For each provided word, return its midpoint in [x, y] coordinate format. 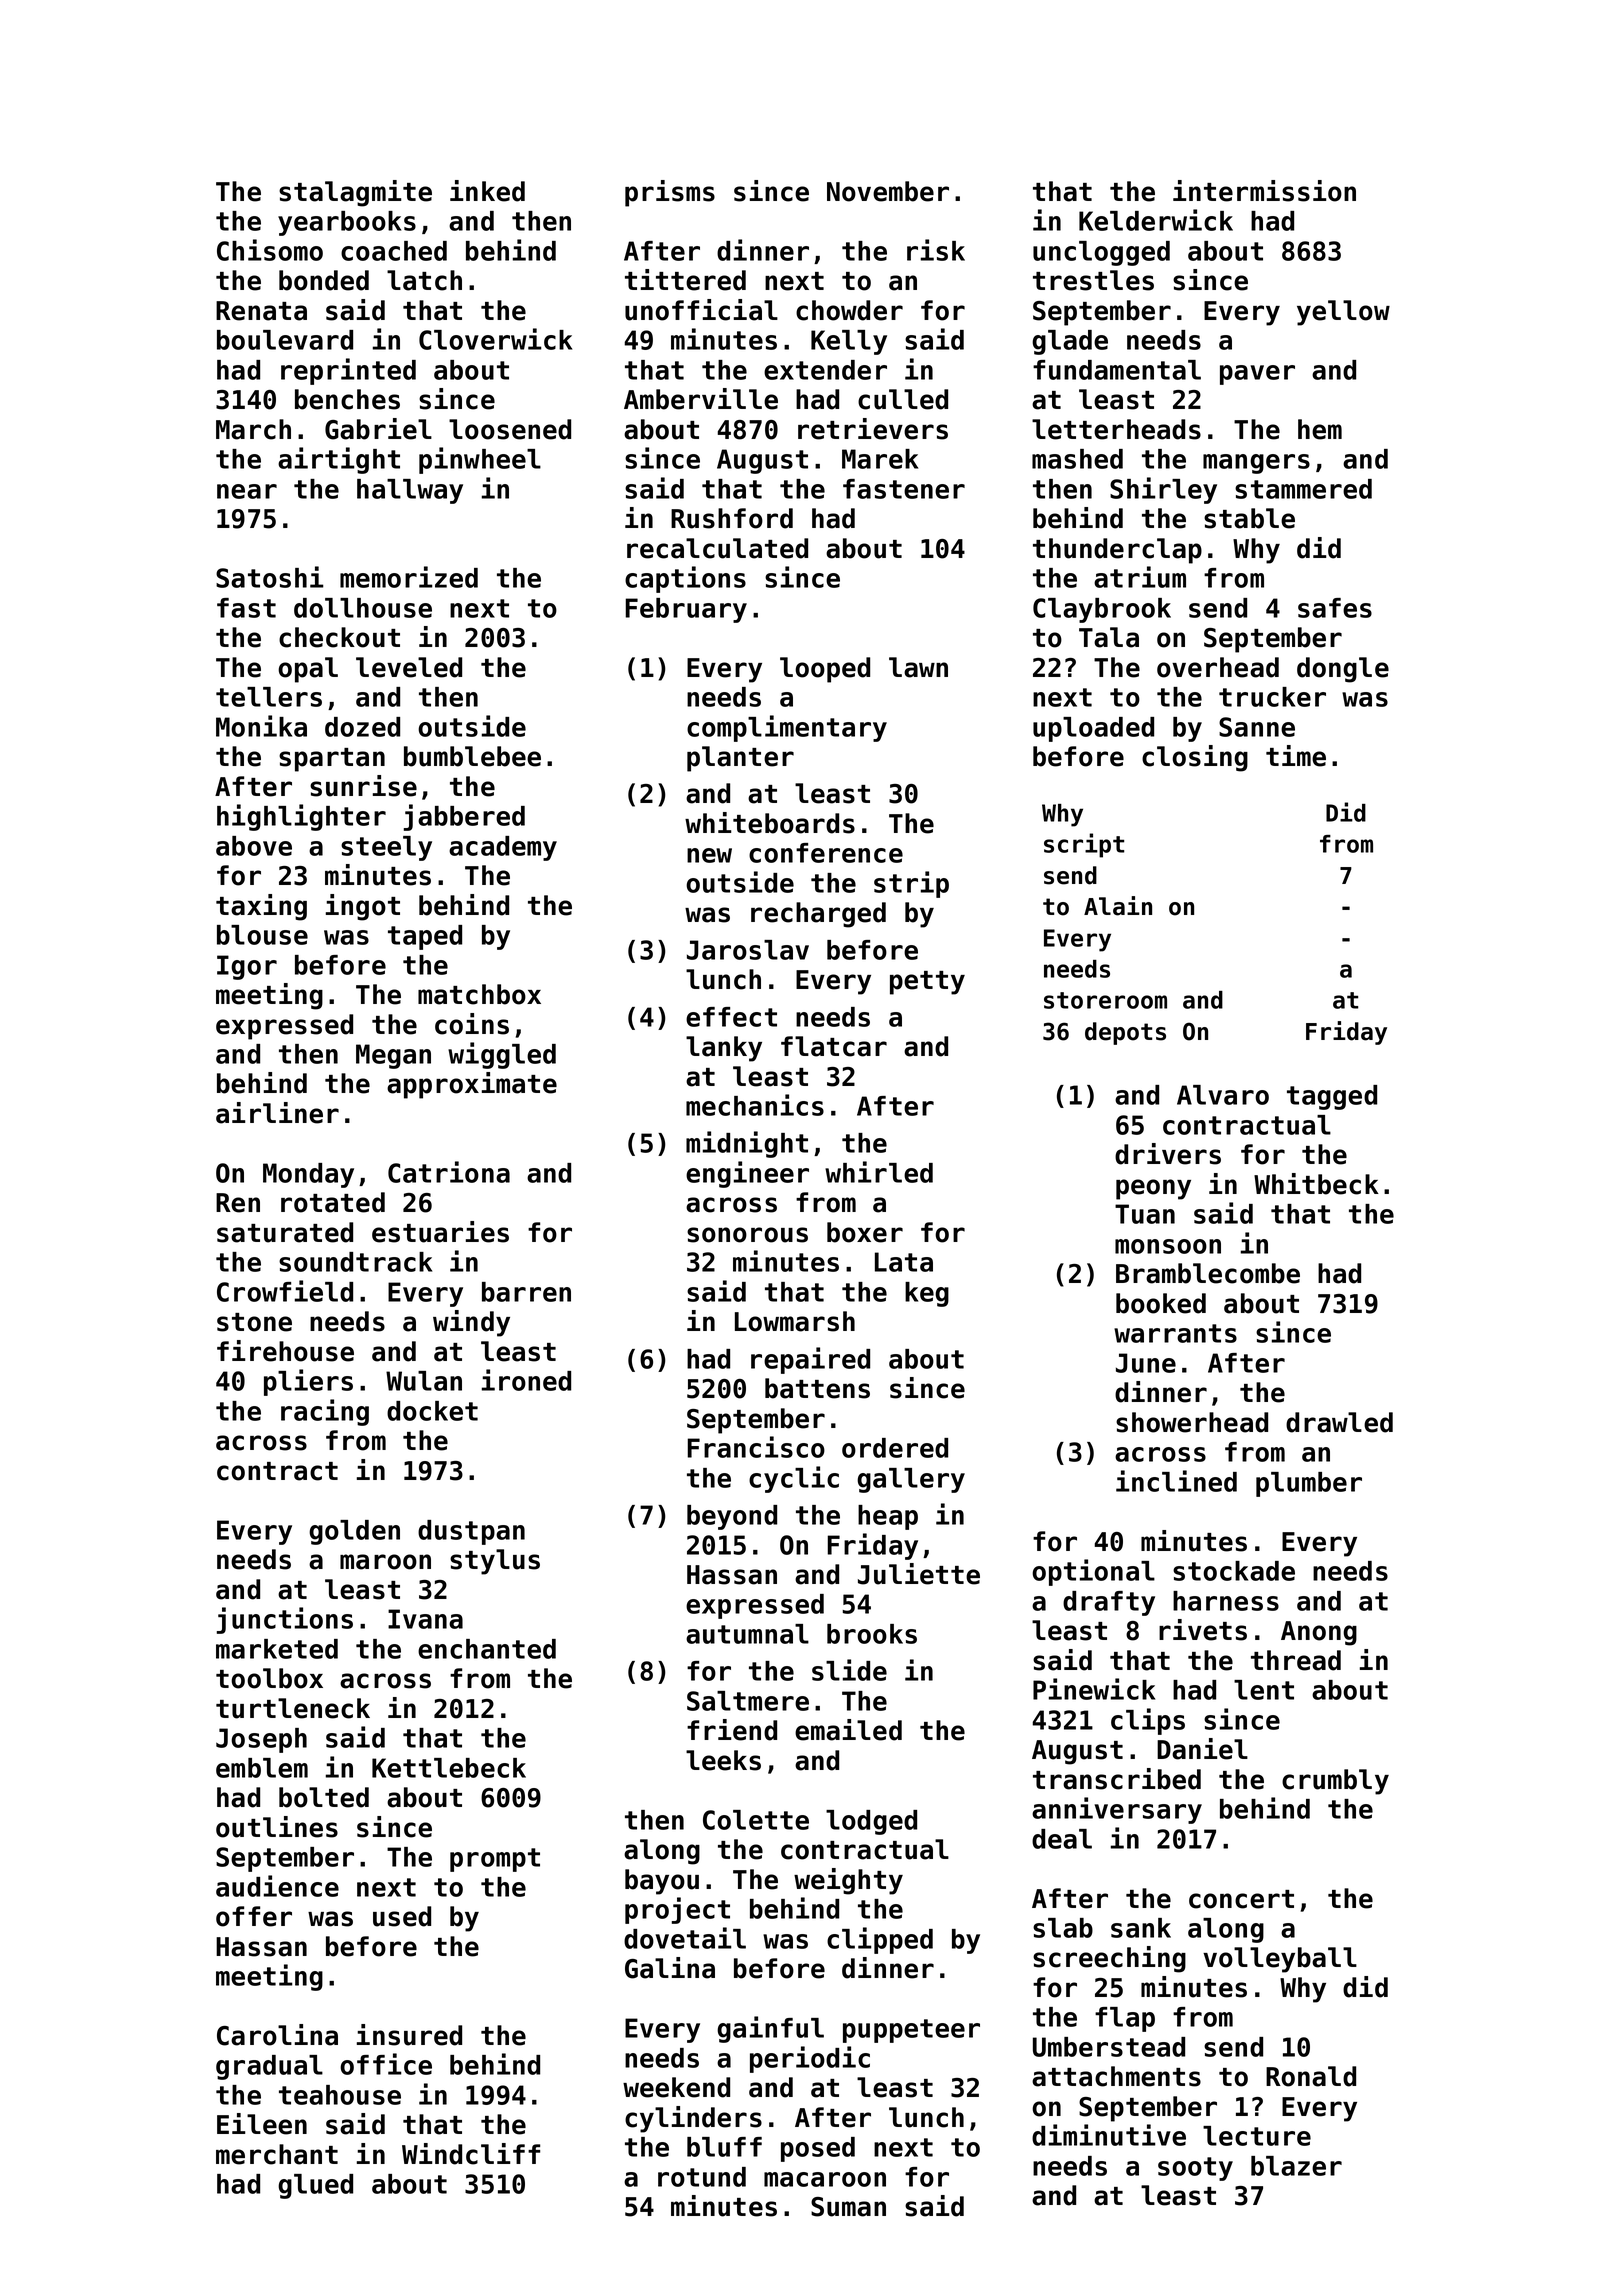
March [253, 429]
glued [315, 2186]
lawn [918, 667]
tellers [269, 697]
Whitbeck [1316, 1184]
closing [1195, 758]
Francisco [756, 1447]
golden [354, 1532]
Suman [848, 2207]
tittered [685, 280]
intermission [1264, 191]
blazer [1296, 2166]
